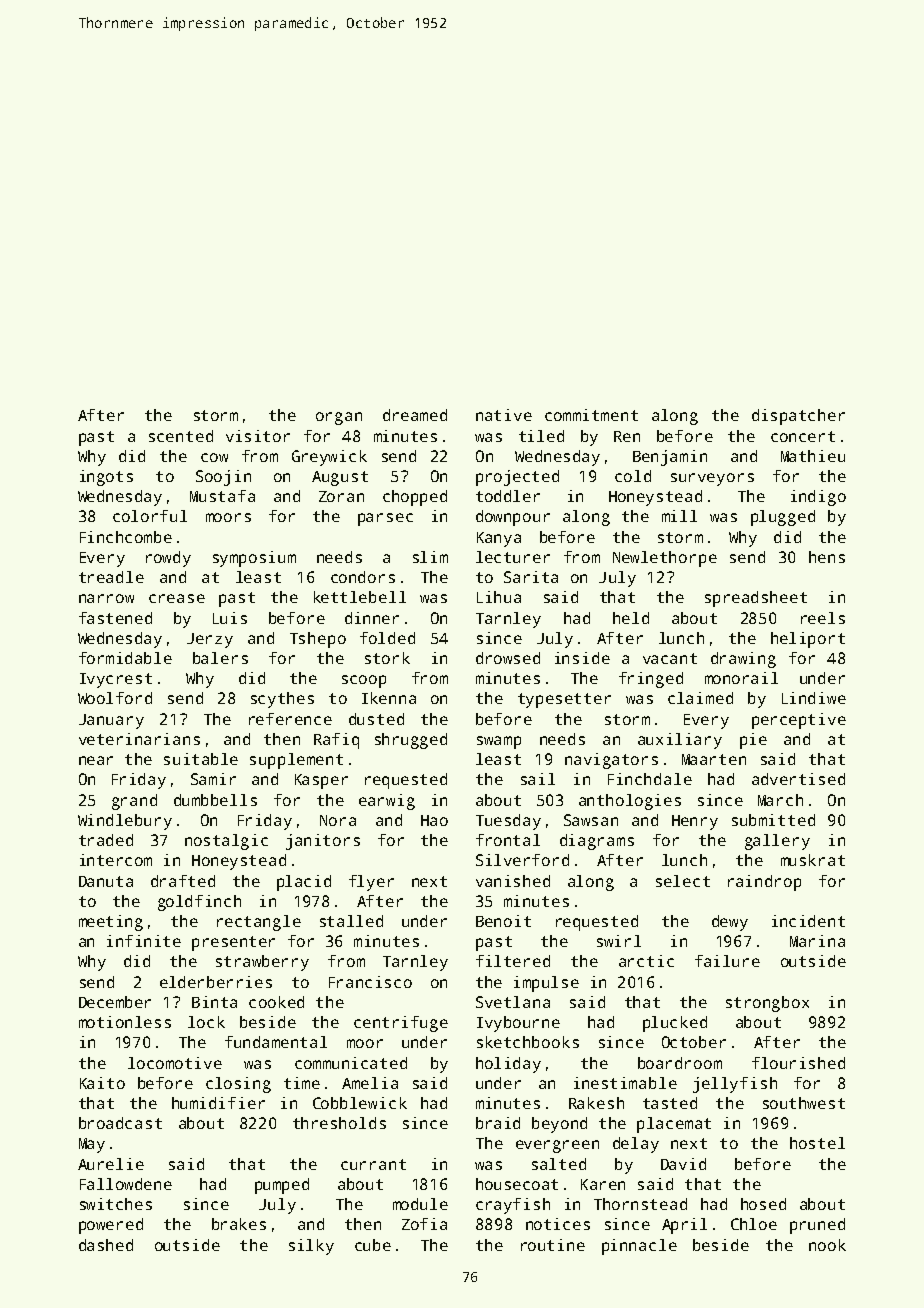 This image has height=1308, width=924. I want to click on toddler, so click(508, 496).
